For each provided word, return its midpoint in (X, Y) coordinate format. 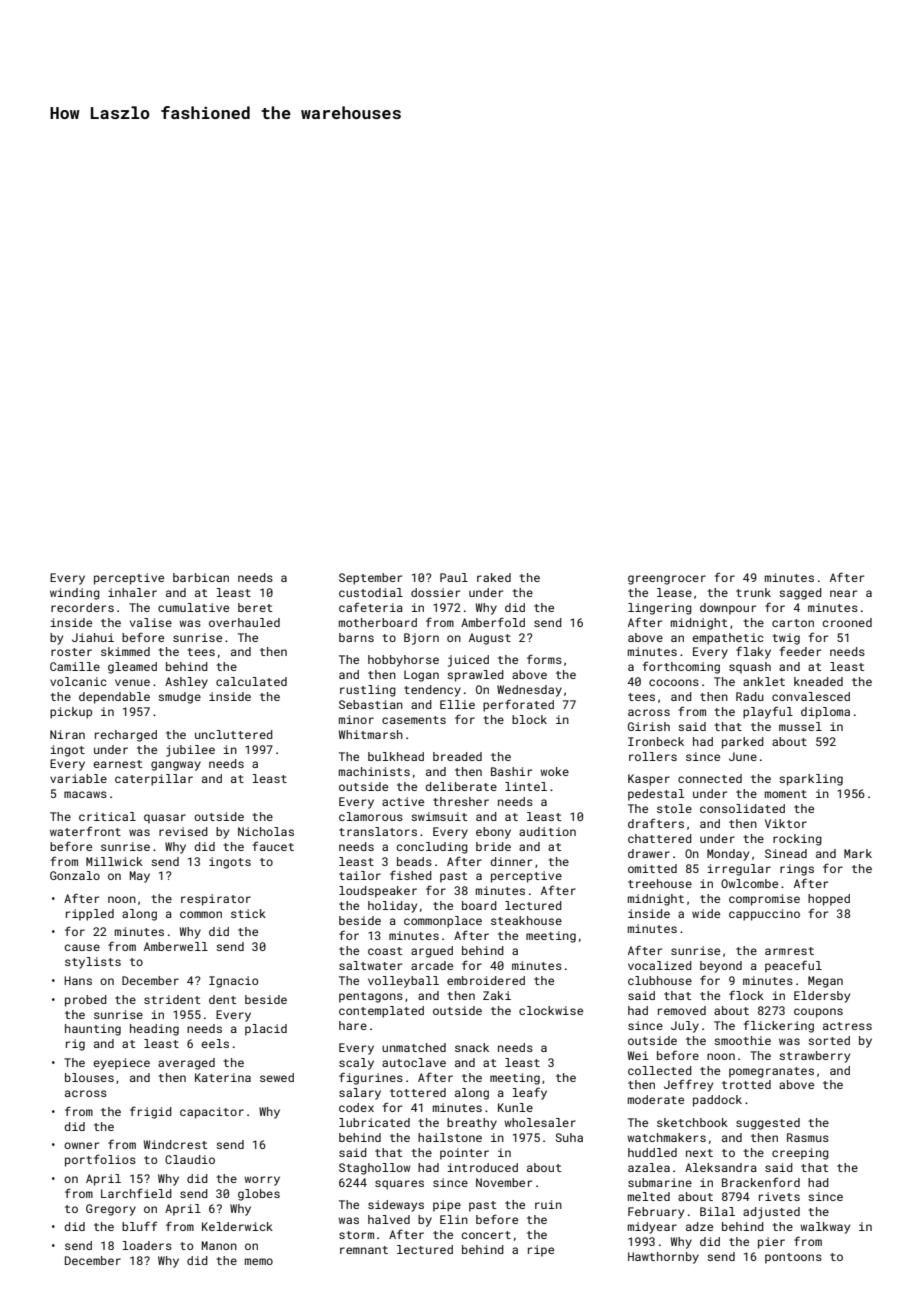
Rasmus (808, 1137)
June (743, 756)
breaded (457, 756)
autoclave (414, 1062)
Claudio (190, 1159)
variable (78, 778)
